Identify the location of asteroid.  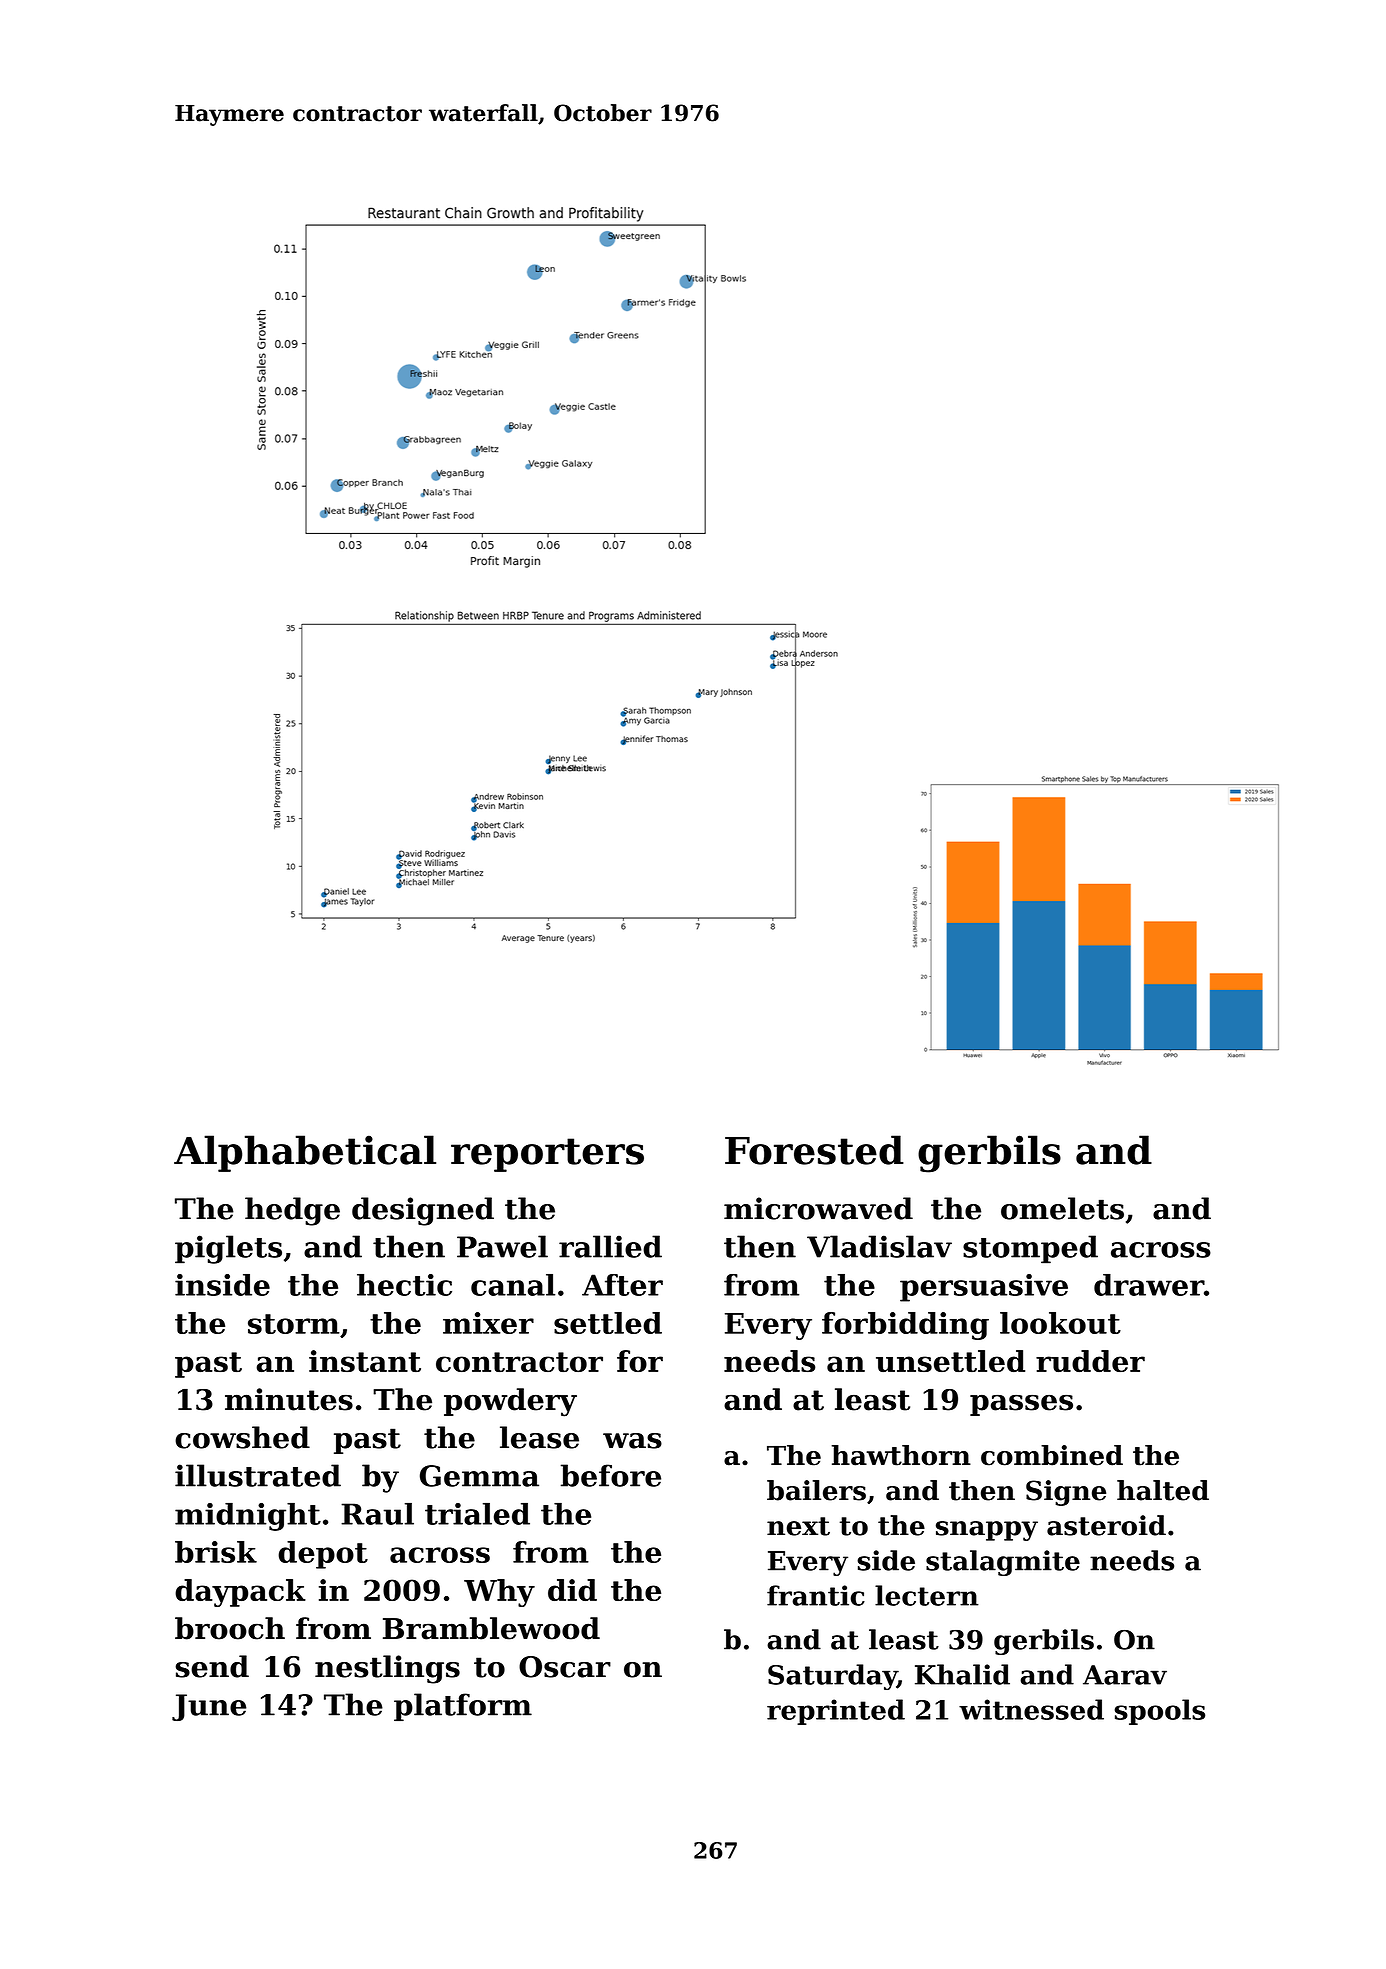
(1106, 1525).
